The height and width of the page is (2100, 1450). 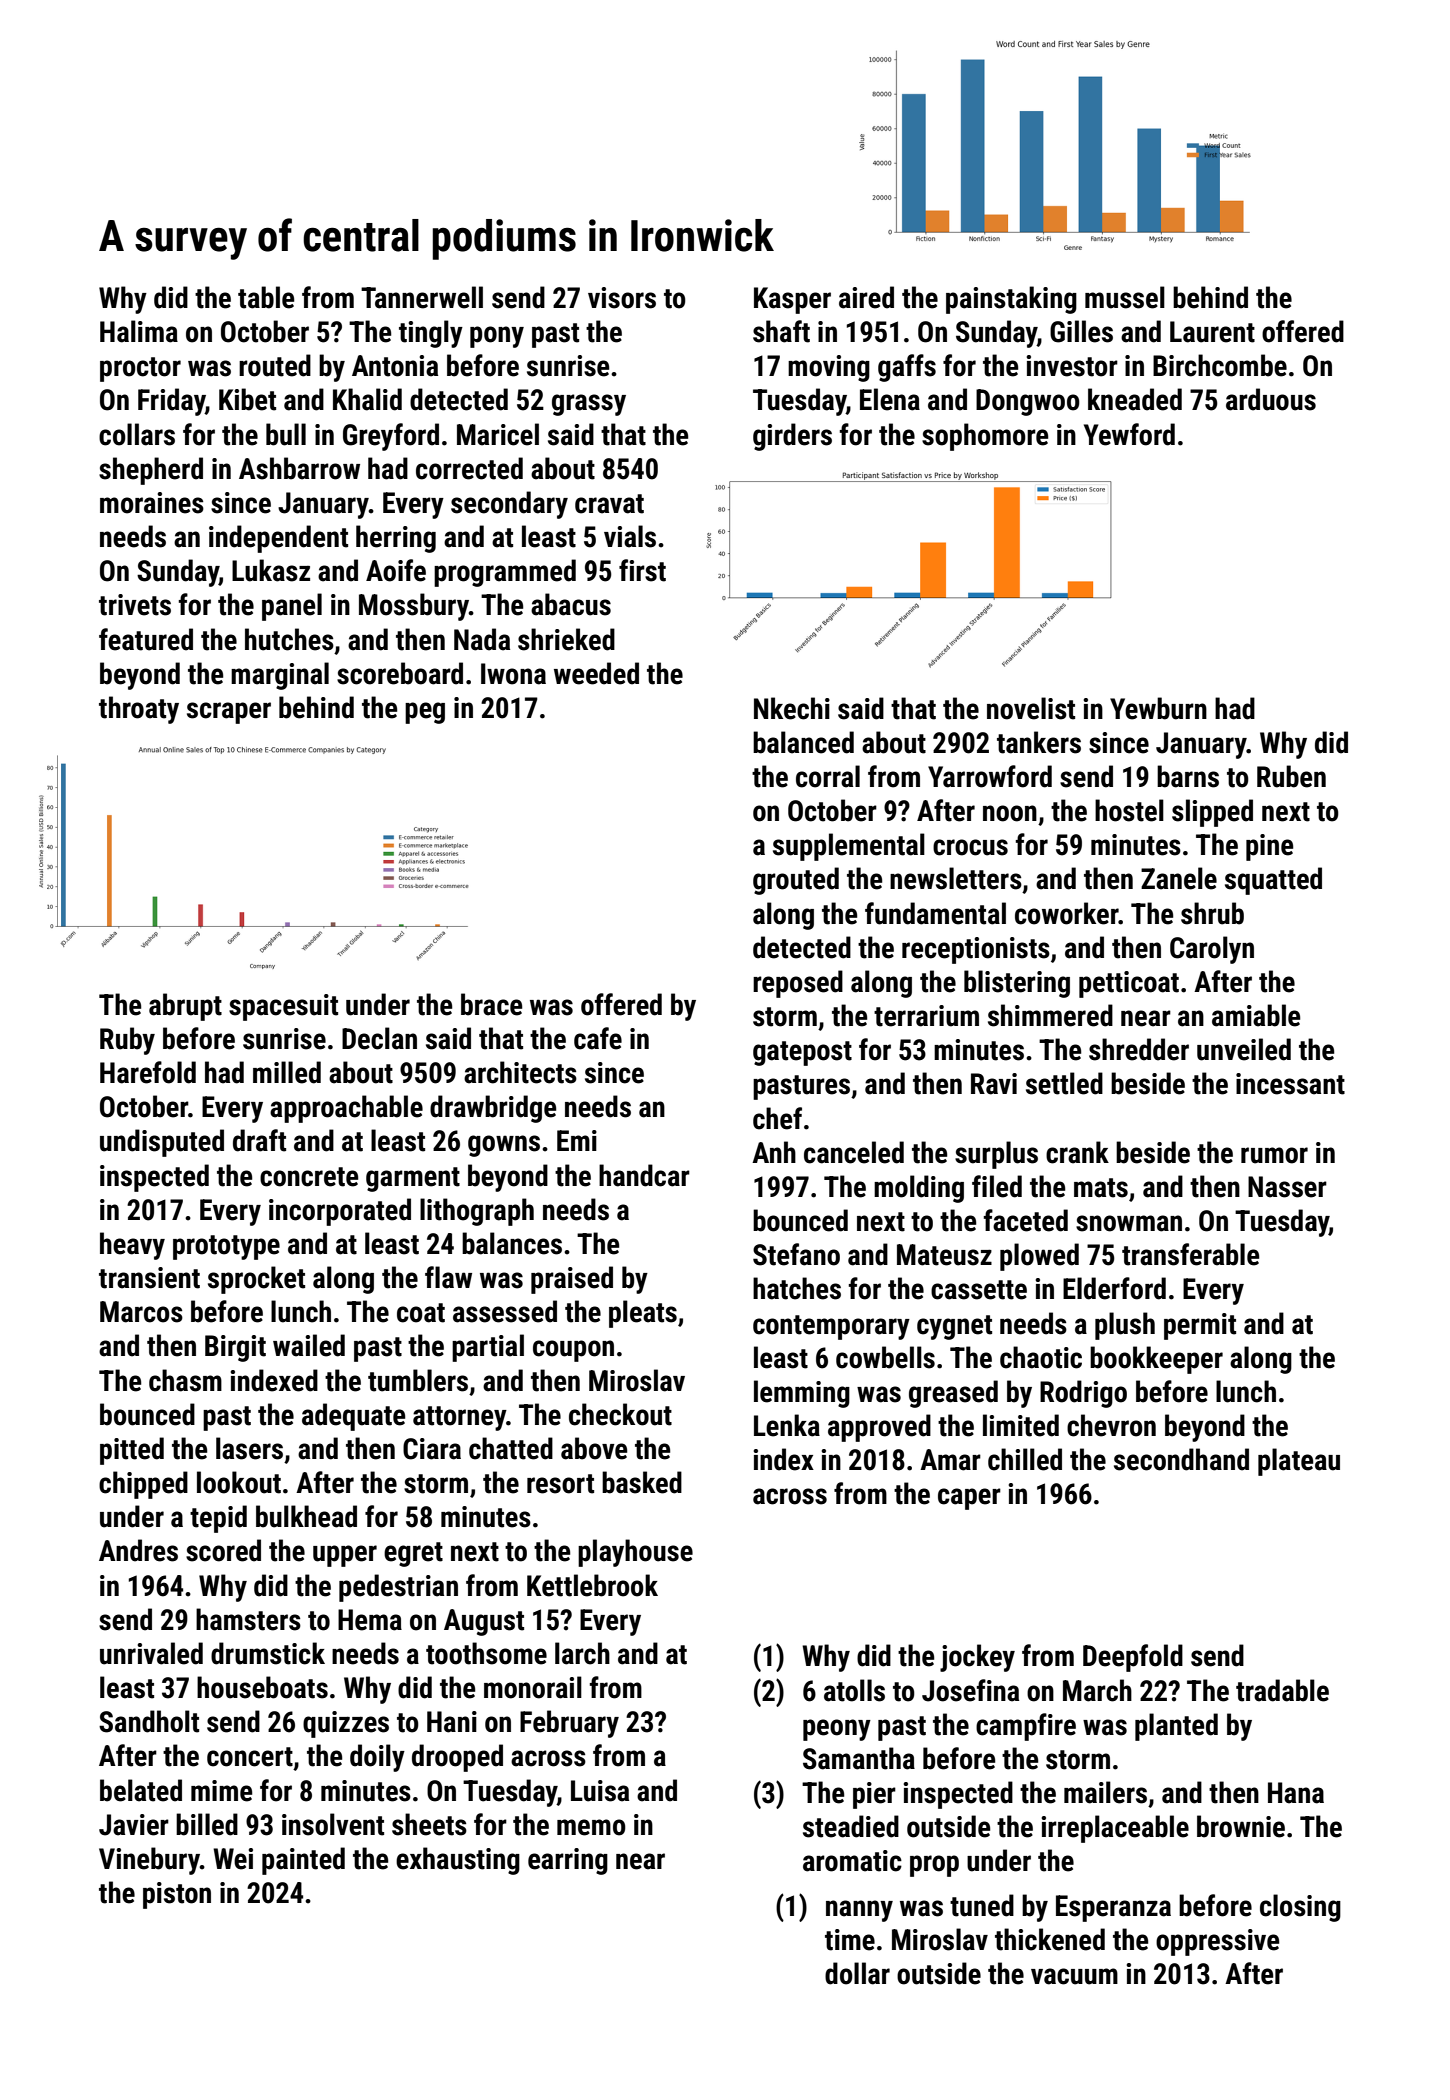 I want to click on lemming, so click(x=802, y=1394).
